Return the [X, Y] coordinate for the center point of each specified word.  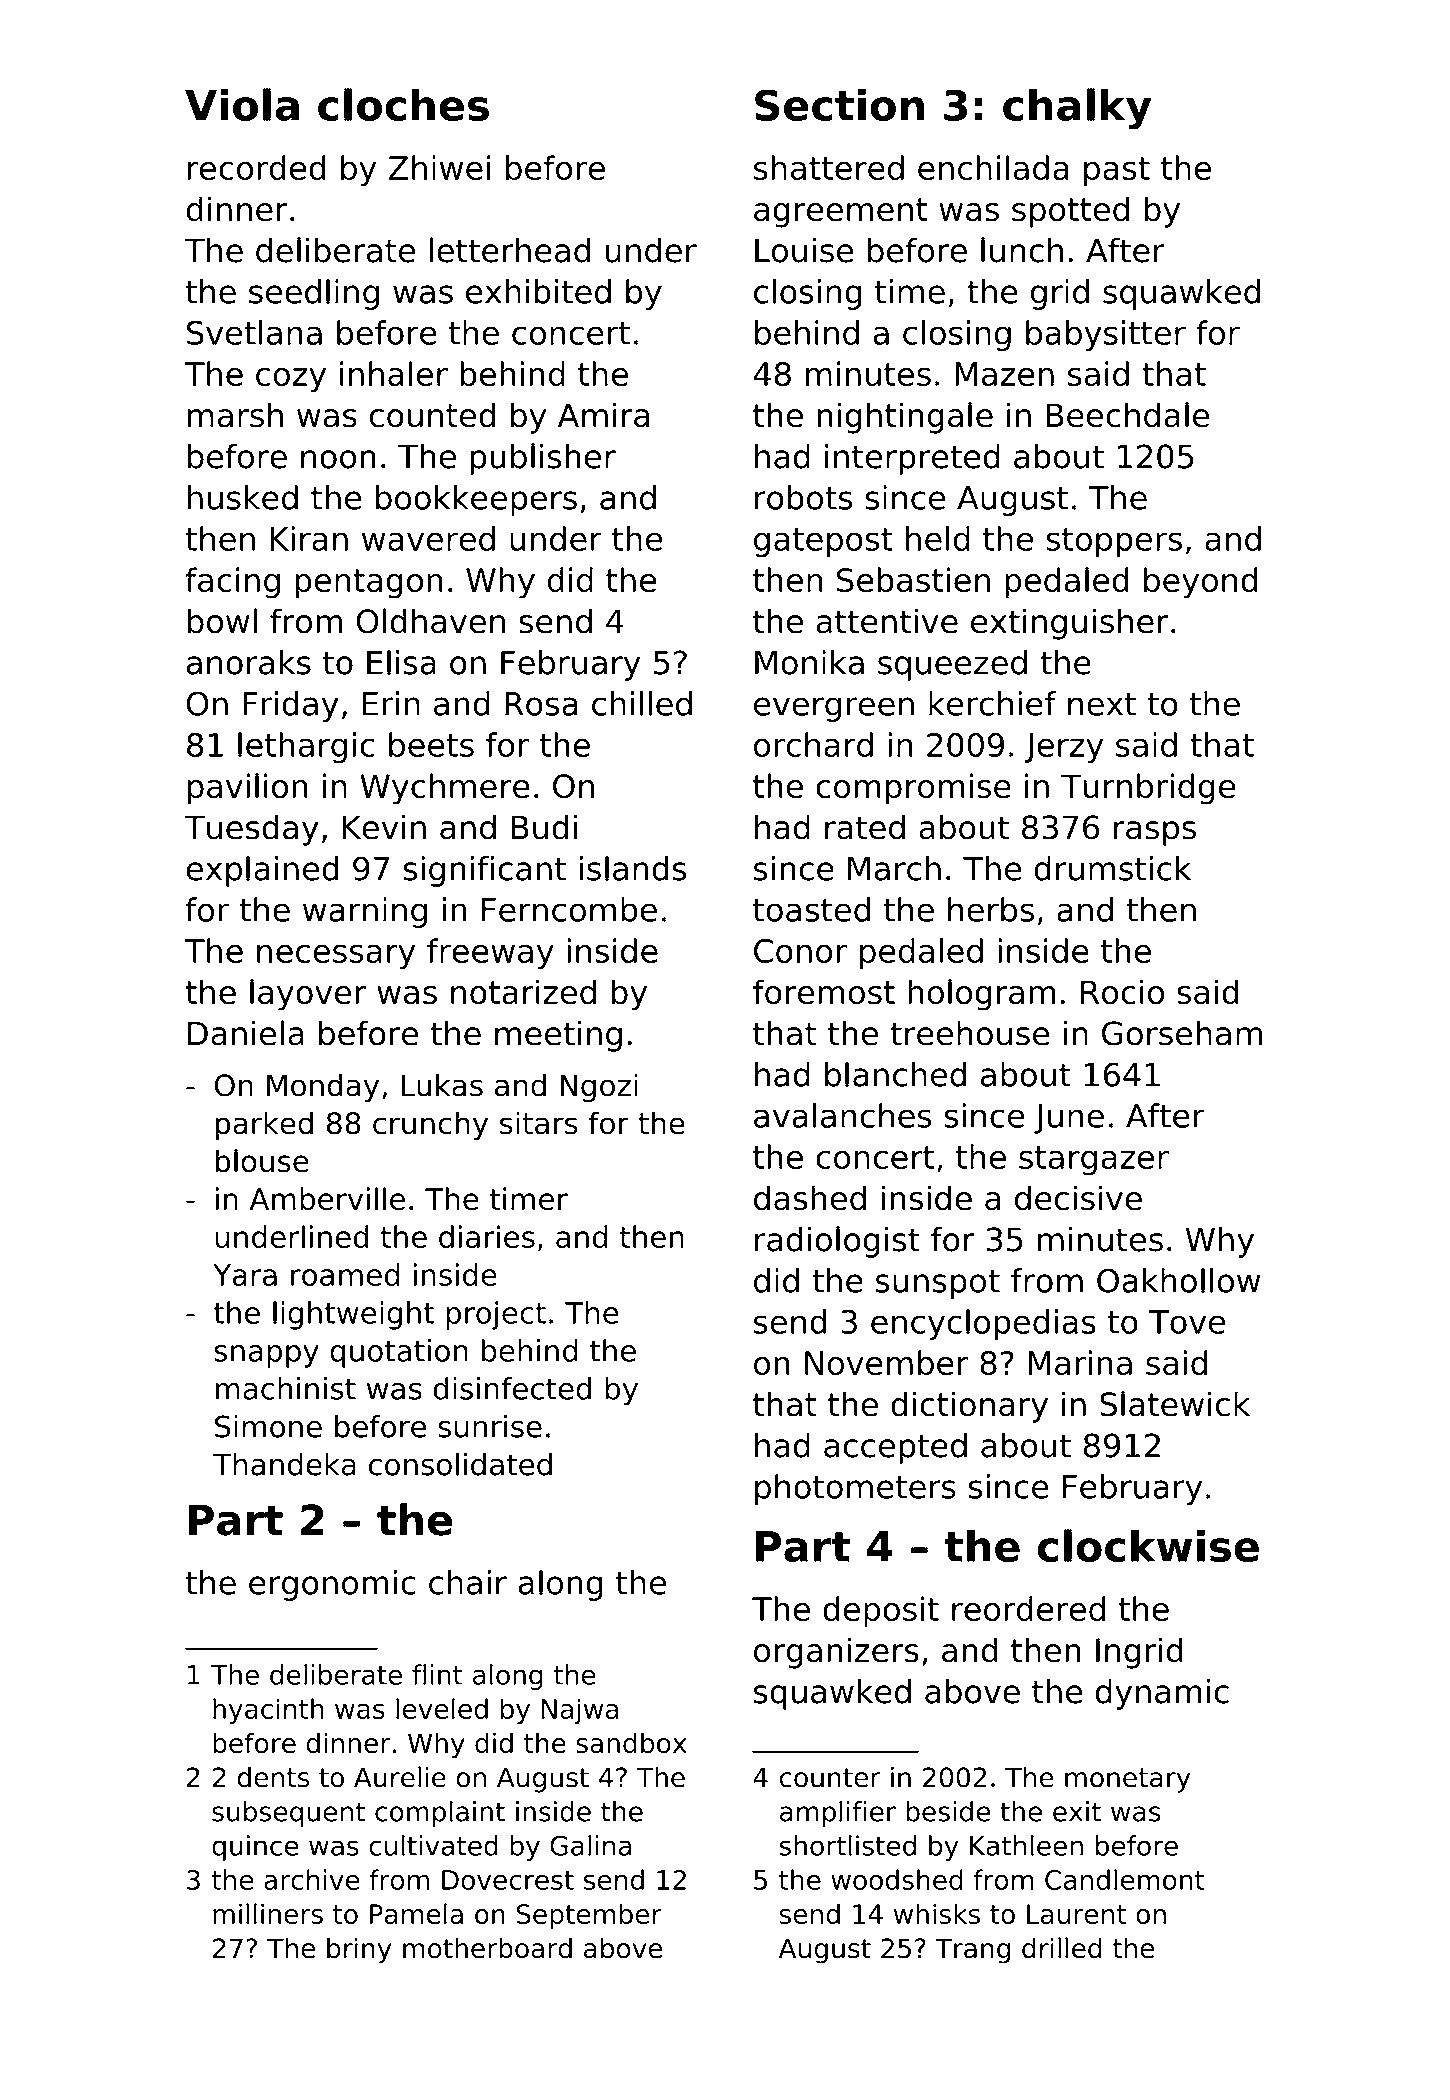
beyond [1200, 583]
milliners [268, 1913]
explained [262, 871]
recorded [257, 167]
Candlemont [1125, 1879]
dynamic [1162, 1694]
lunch [1022, 250]
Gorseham [1182, 1033]
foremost [824, 992]
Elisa [401, 662]
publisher [543, 459]
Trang [972, 1951]
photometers [855, 1489]
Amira [603, 415]
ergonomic [332, 1585]
